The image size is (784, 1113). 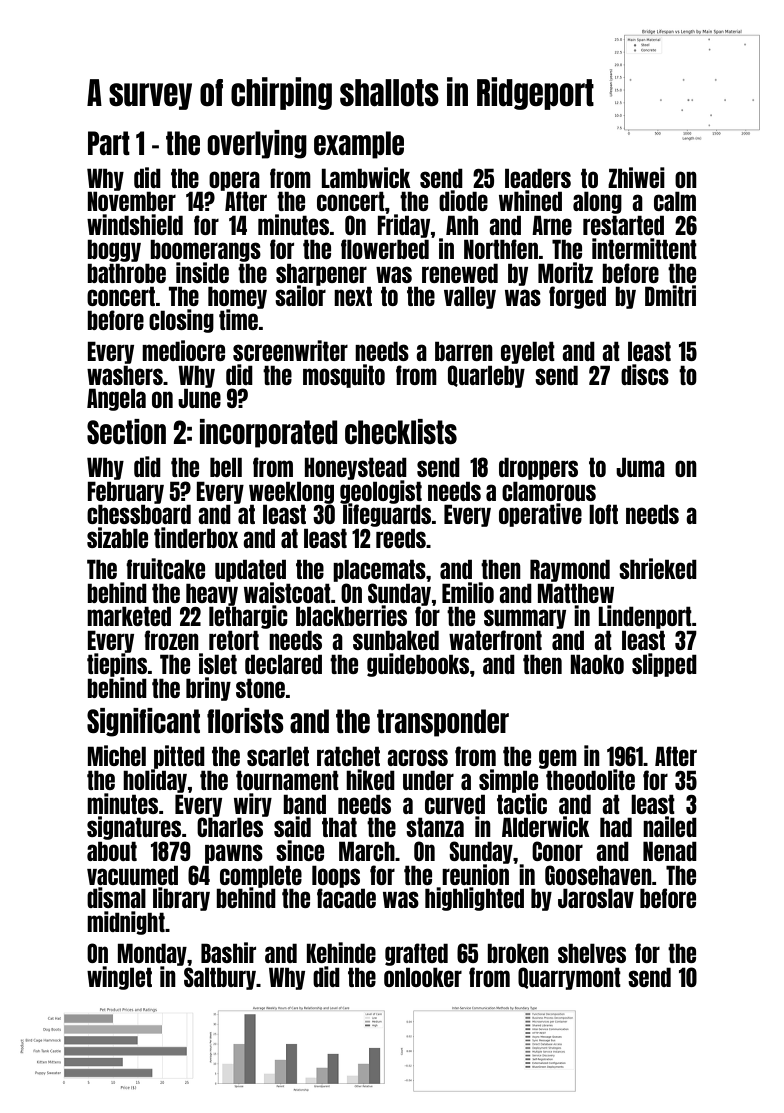 I want to click on Part, so click(x=109, y=143).
